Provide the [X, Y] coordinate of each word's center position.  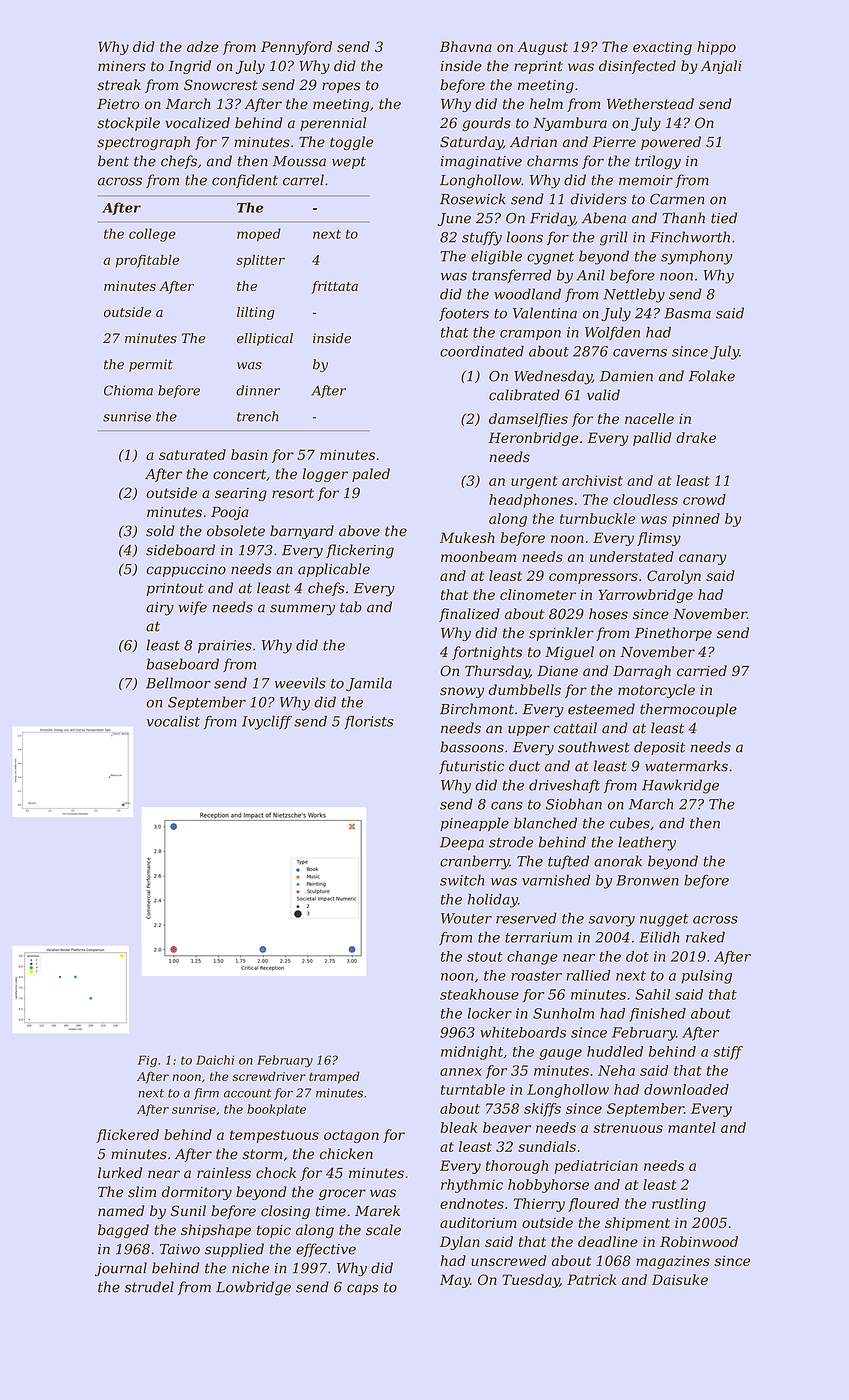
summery [302, 610]
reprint [538, 67]
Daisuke [680, 1279]
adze [203, 46]
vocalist [173, 721]
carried [702, 671]
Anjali [721, 67]
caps [362, 1289]
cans [507, 805]
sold [160, 531]
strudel [149, 1287]
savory [611, 921]
